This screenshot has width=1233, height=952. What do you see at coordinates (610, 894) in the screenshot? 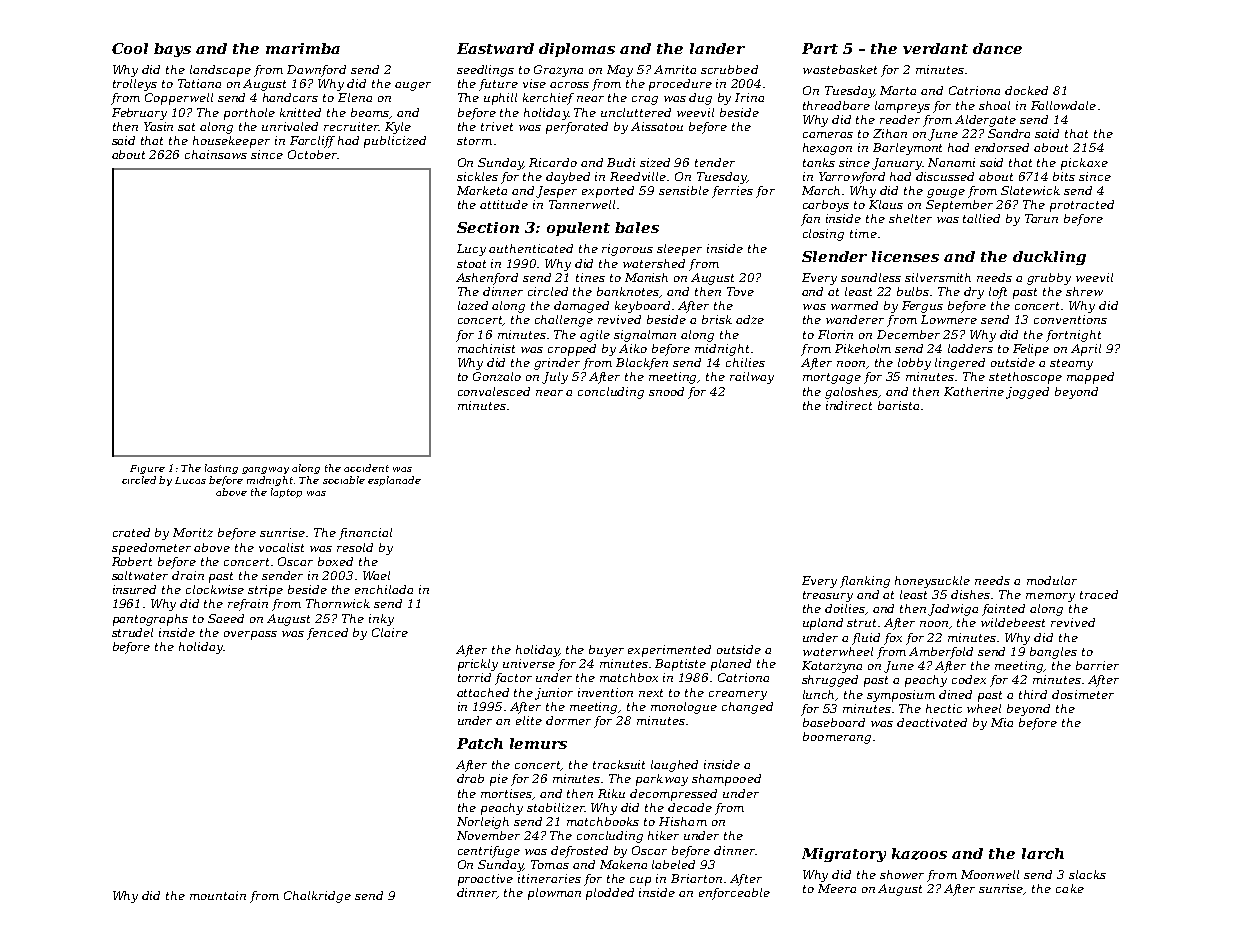
I see `plodded` at bounding box center [610, 894].
